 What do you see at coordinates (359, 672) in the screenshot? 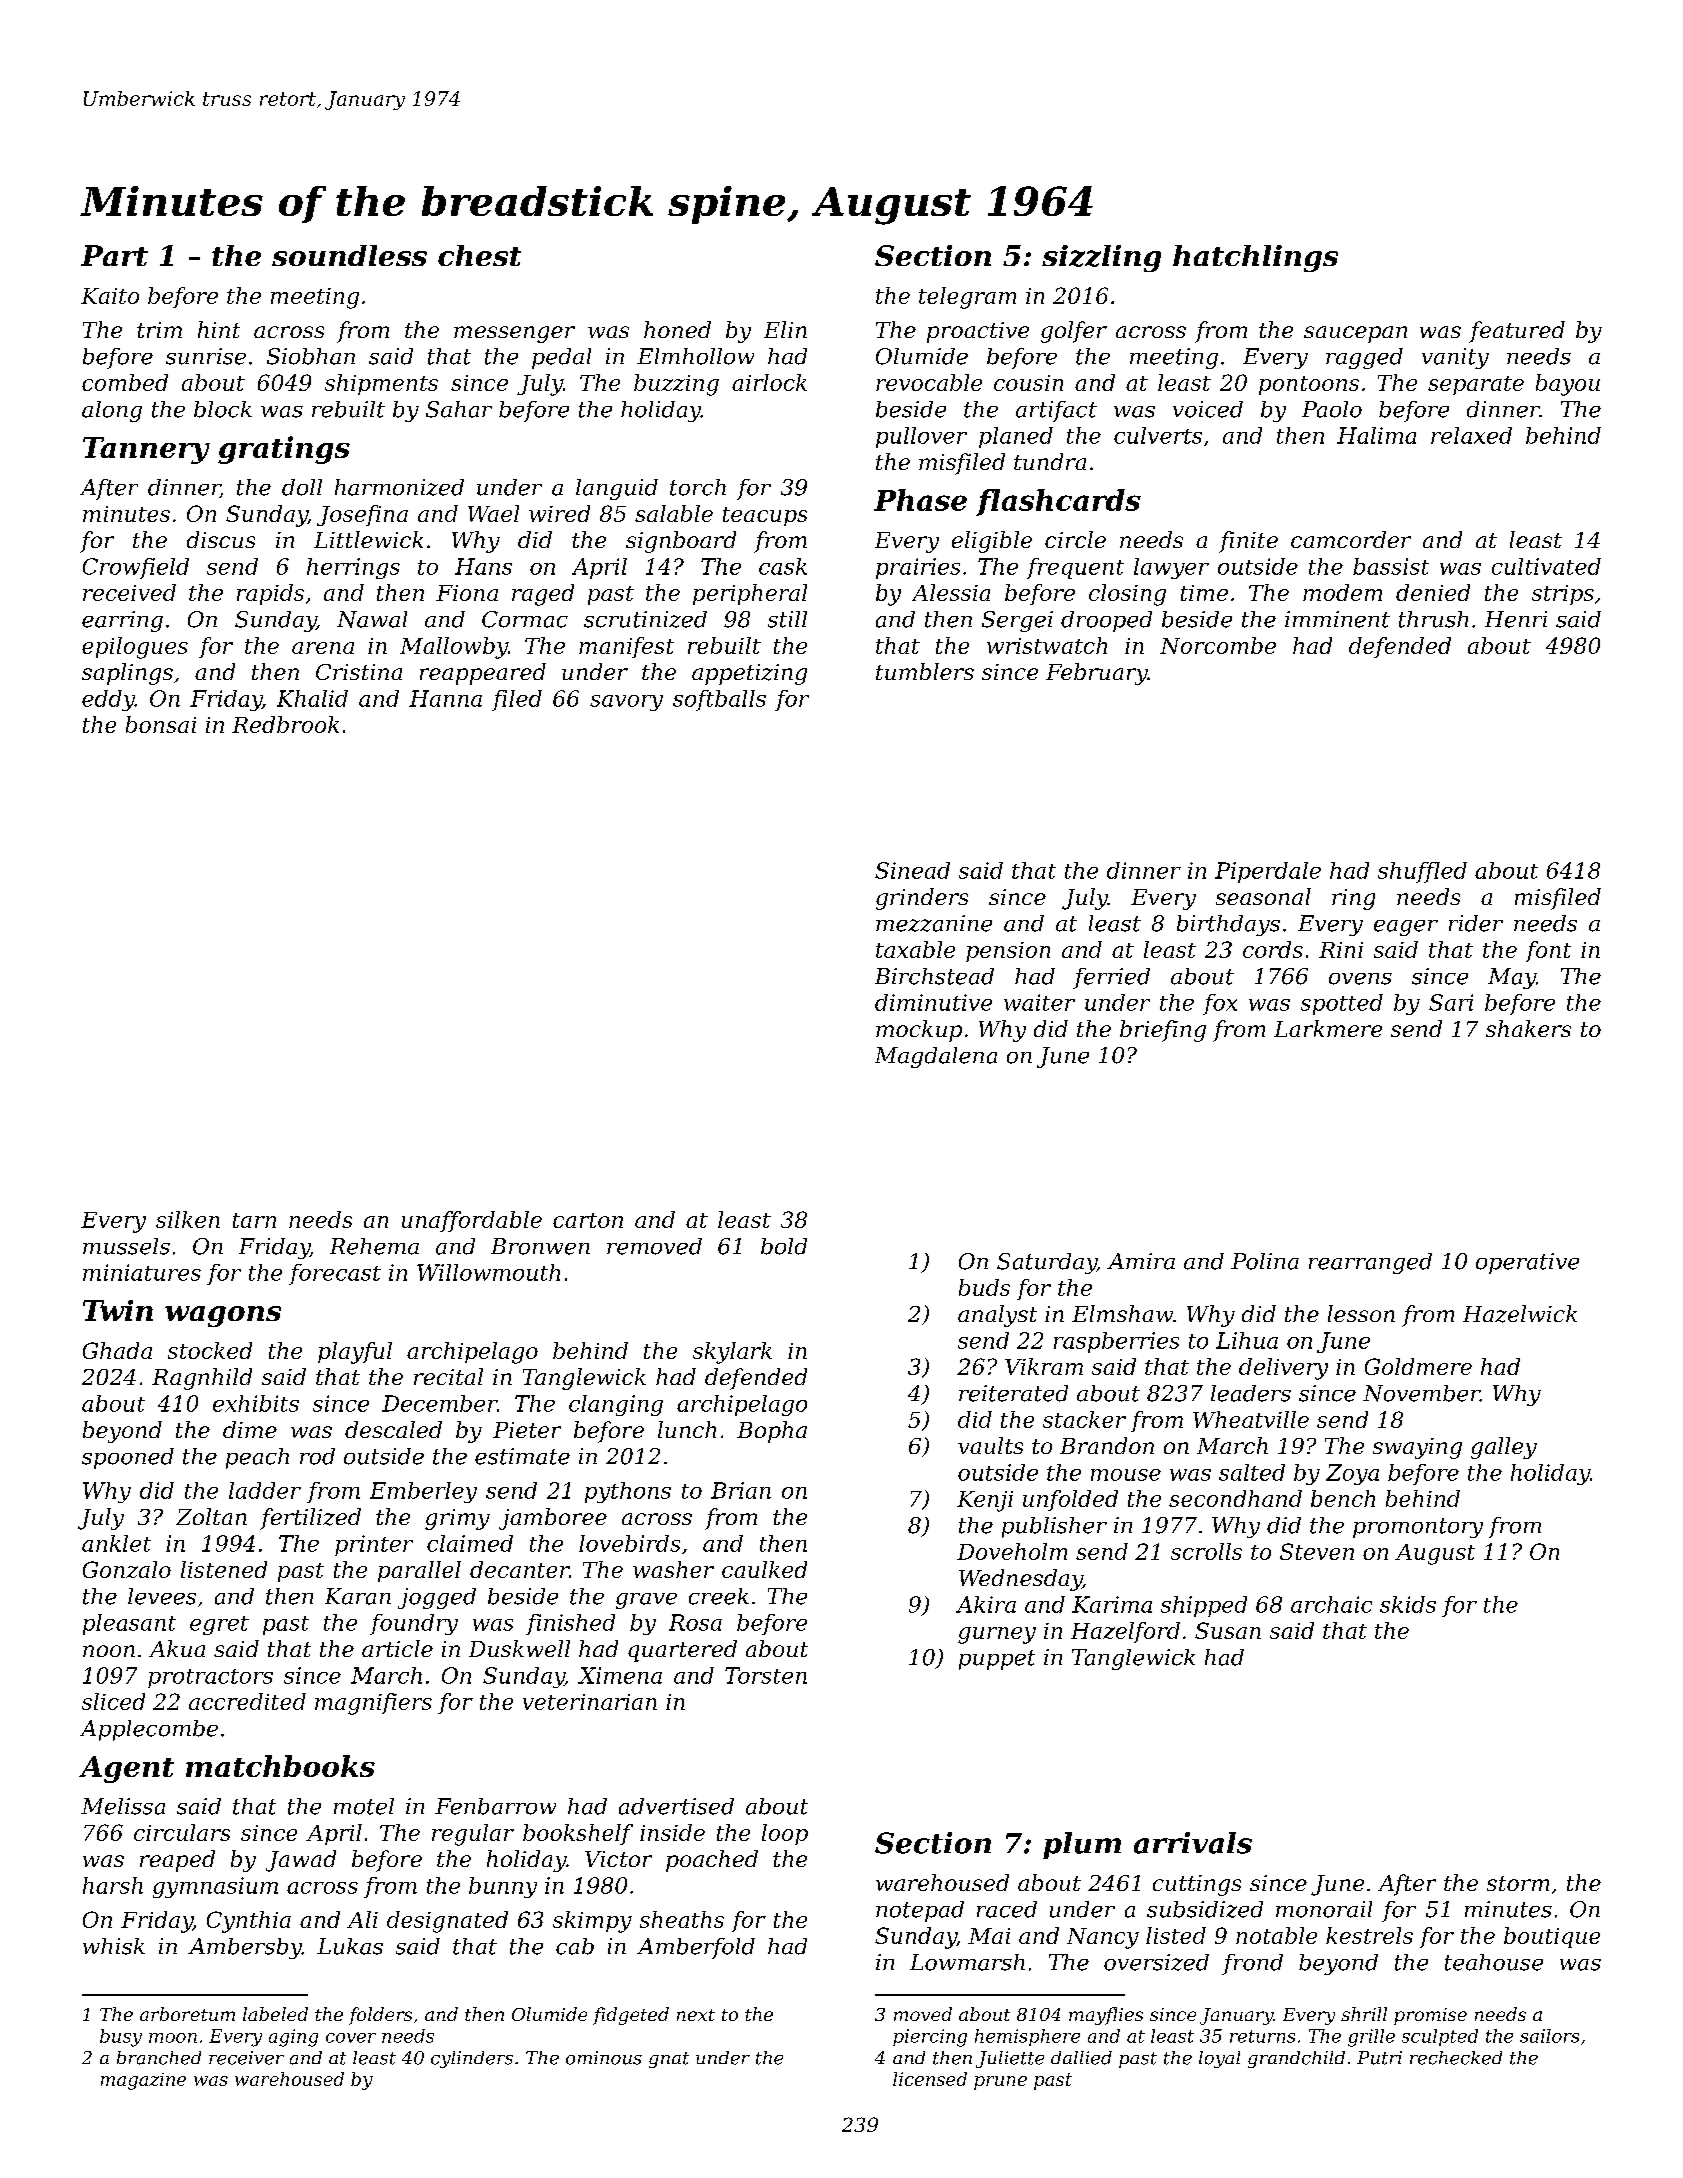
I see `Cristina` at bounding box center [359, 672].
